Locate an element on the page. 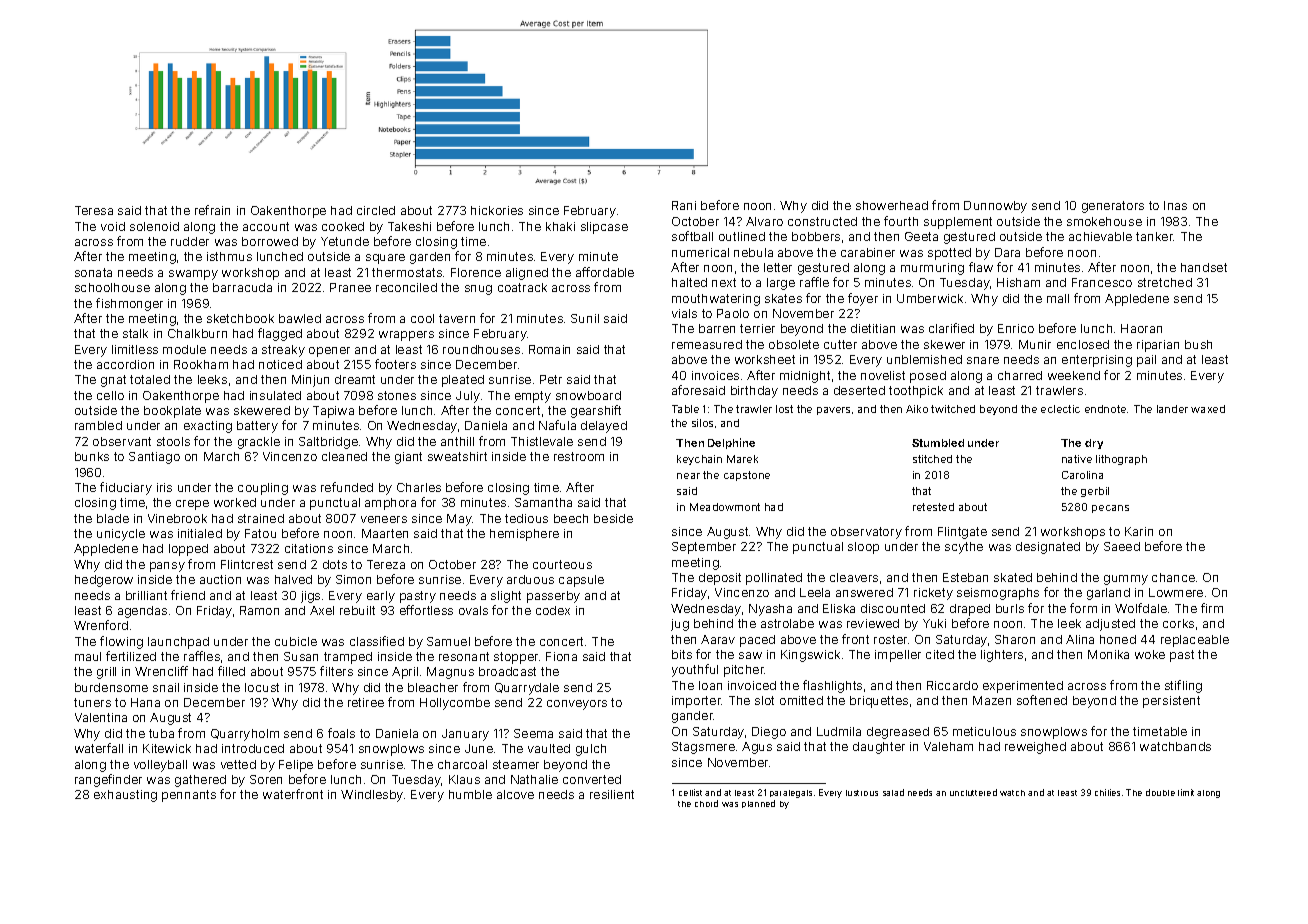 This image has width=1308, height=924. stifling is located at coordinates (1183, 686).
